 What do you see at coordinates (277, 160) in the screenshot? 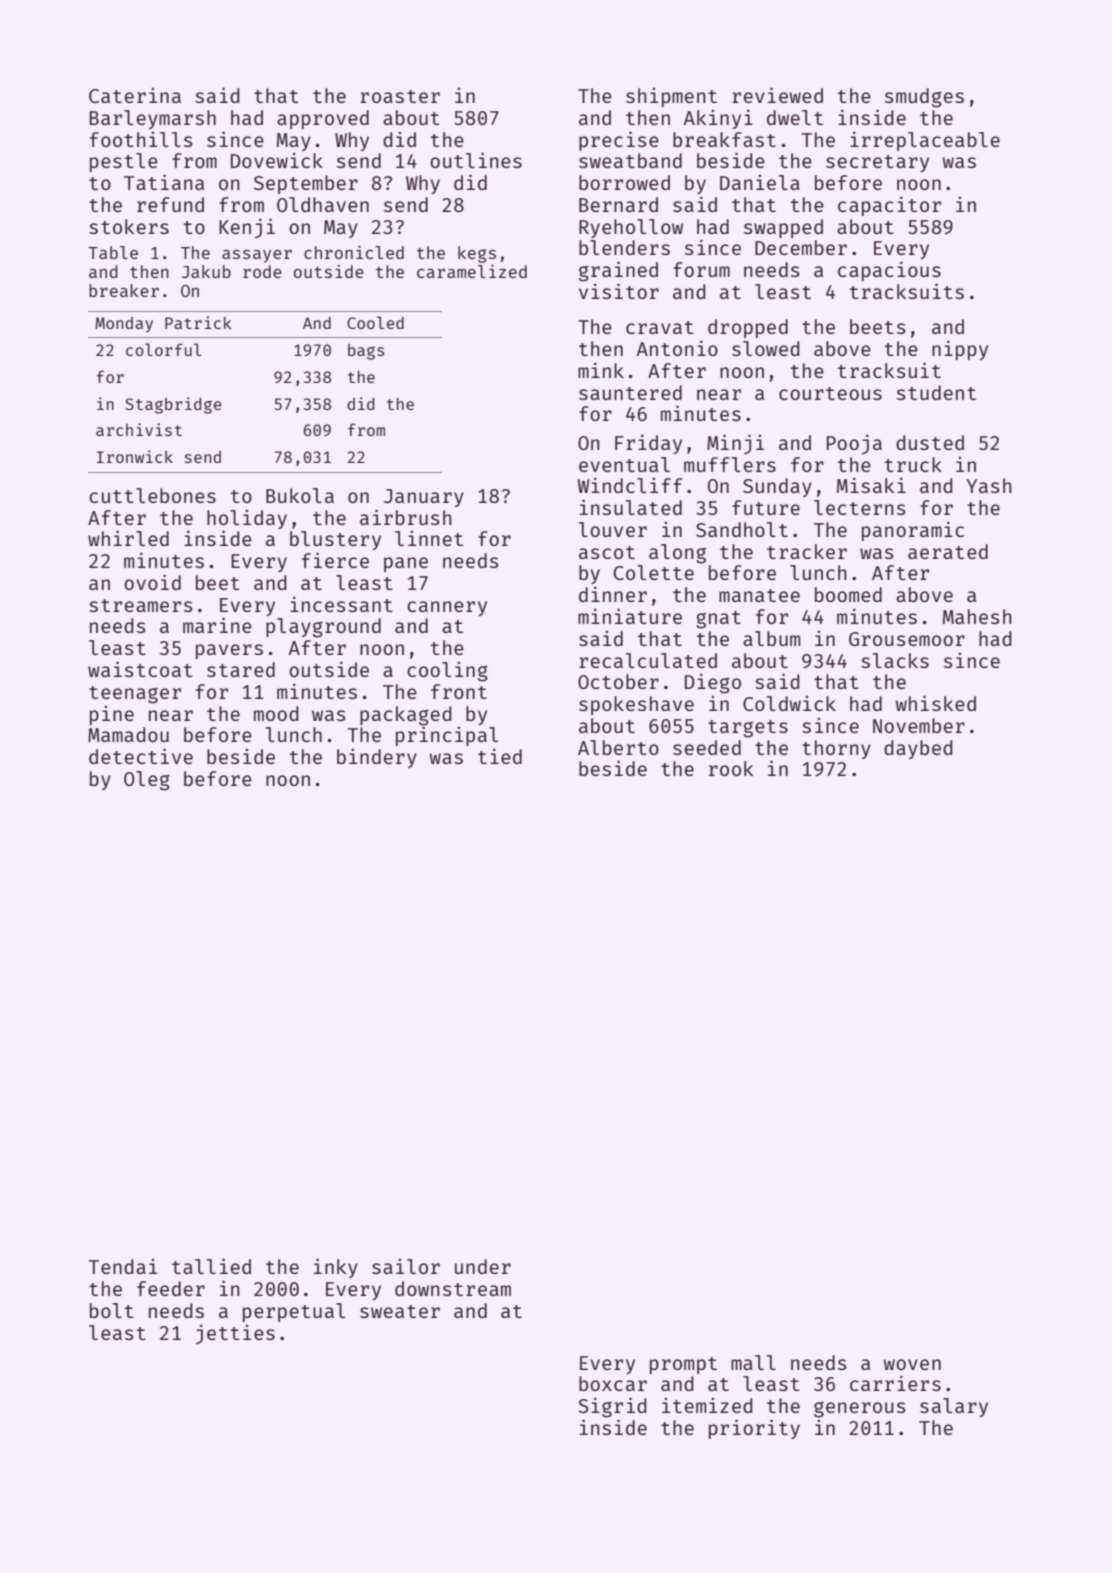
I see `Dovewick` at bounding box center [277, 160].
